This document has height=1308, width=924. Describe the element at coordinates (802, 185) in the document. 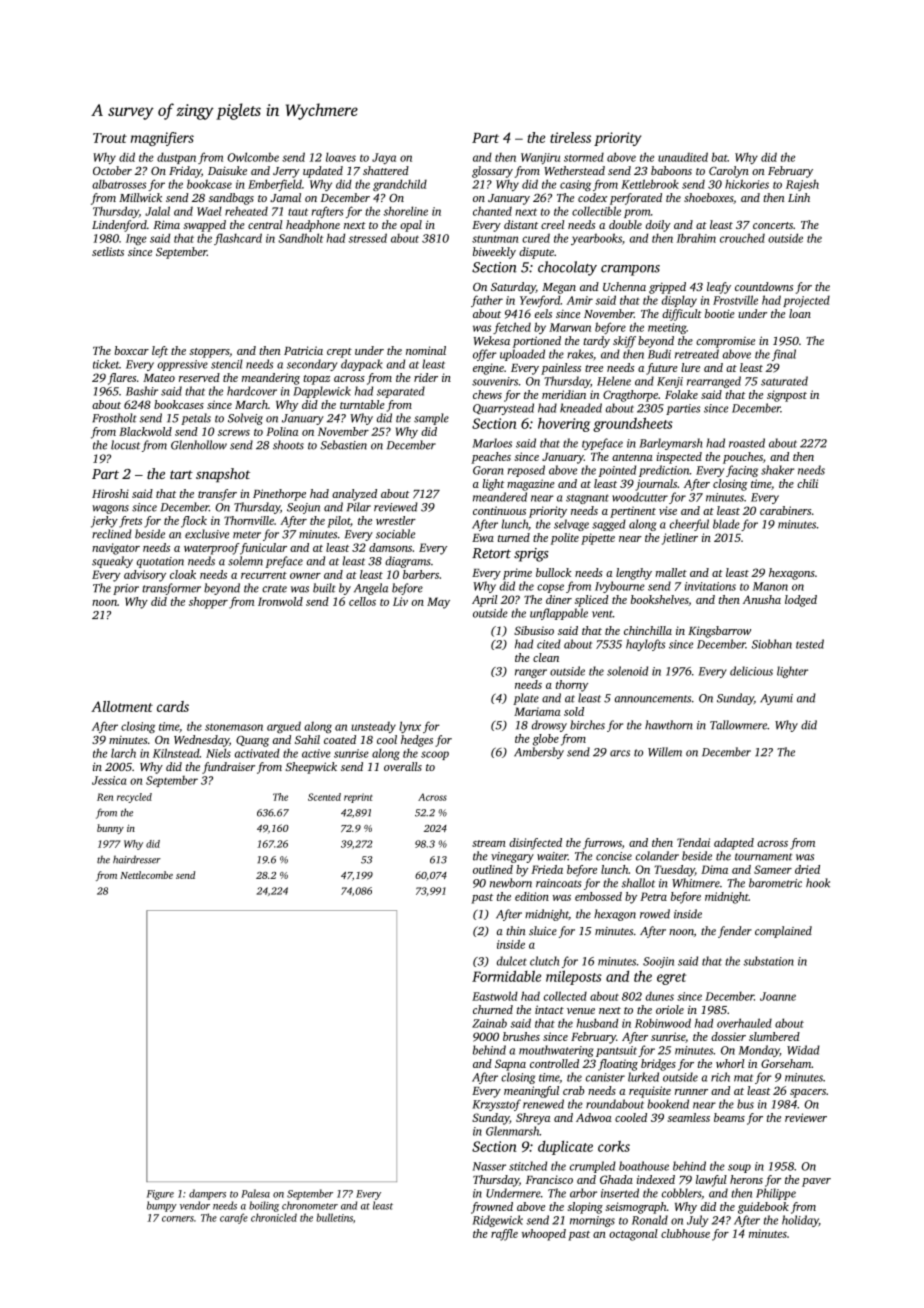

I see `Rajesh` at that location.
